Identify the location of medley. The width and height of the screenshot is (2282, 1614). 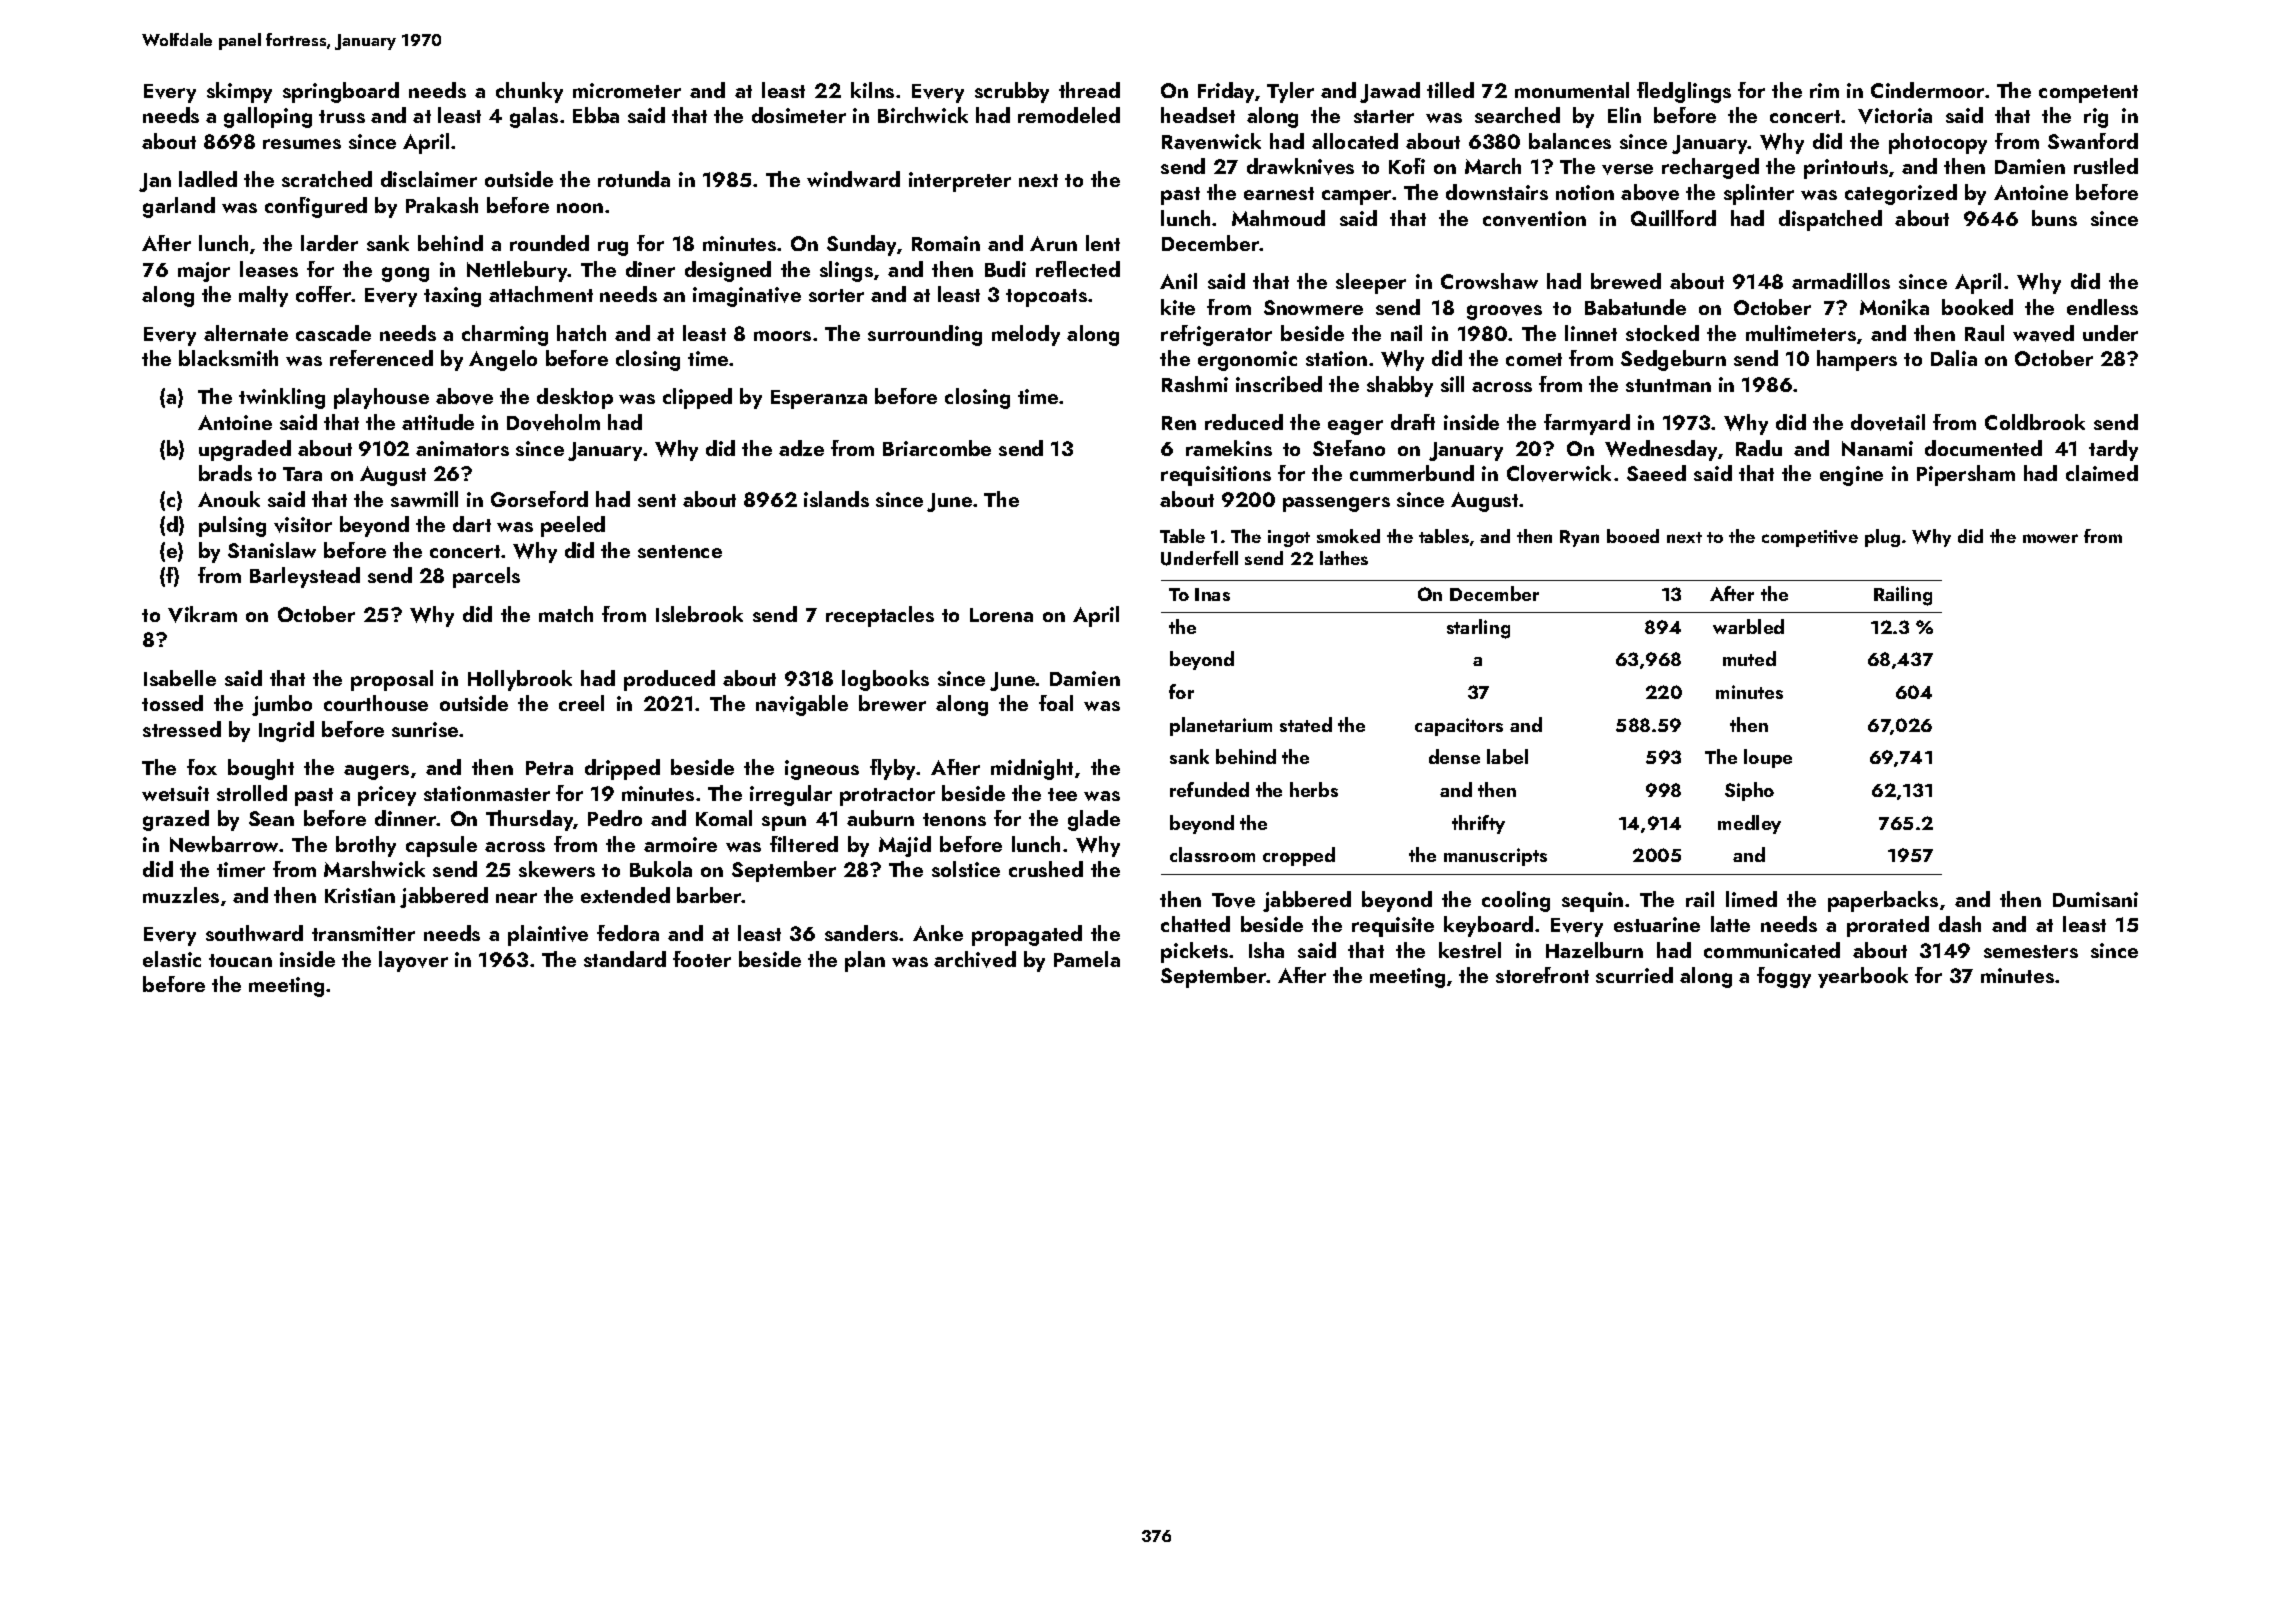
(1749, 824).
